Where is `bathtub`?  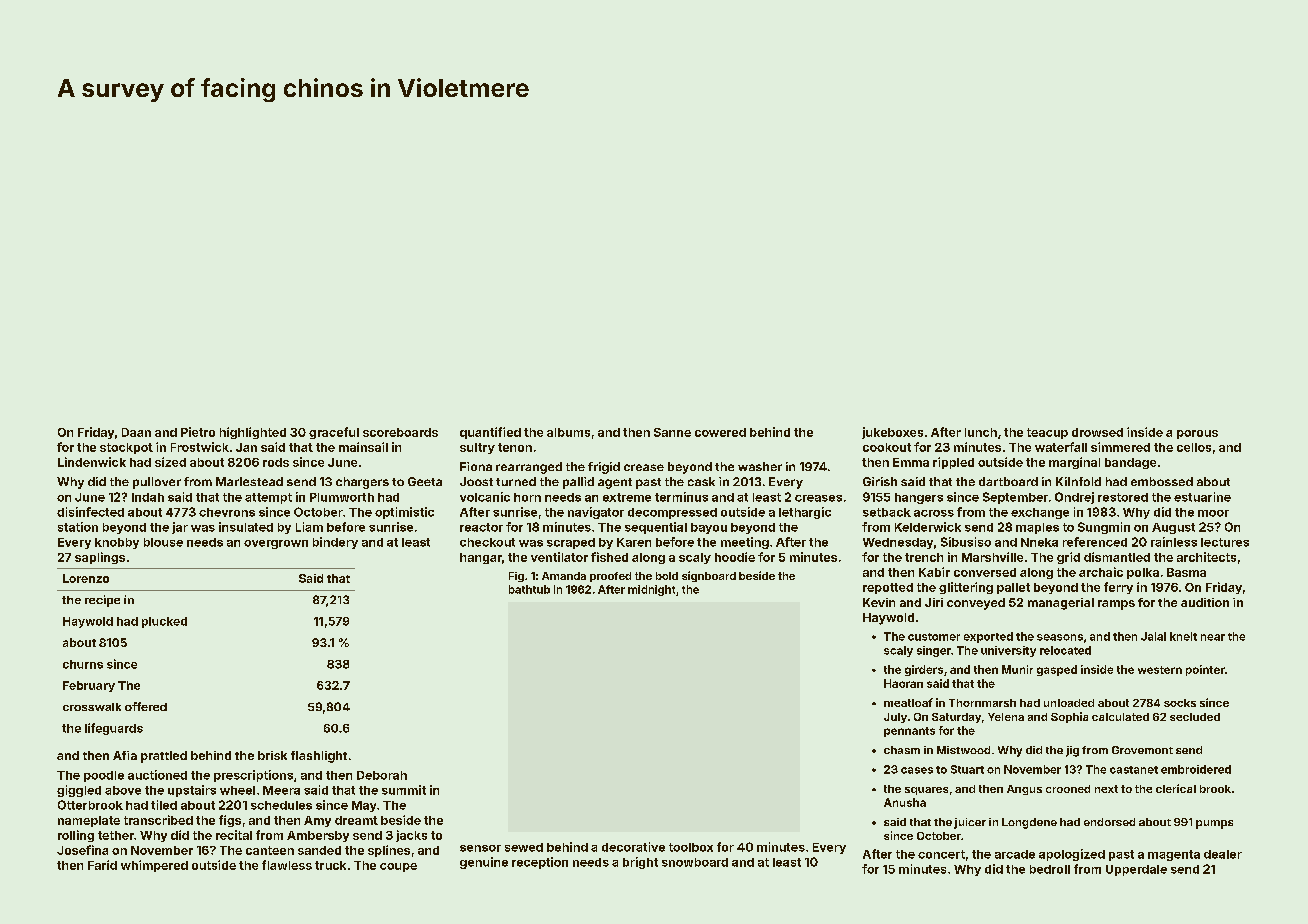 bathtub is located at coordinates (529, 589).
